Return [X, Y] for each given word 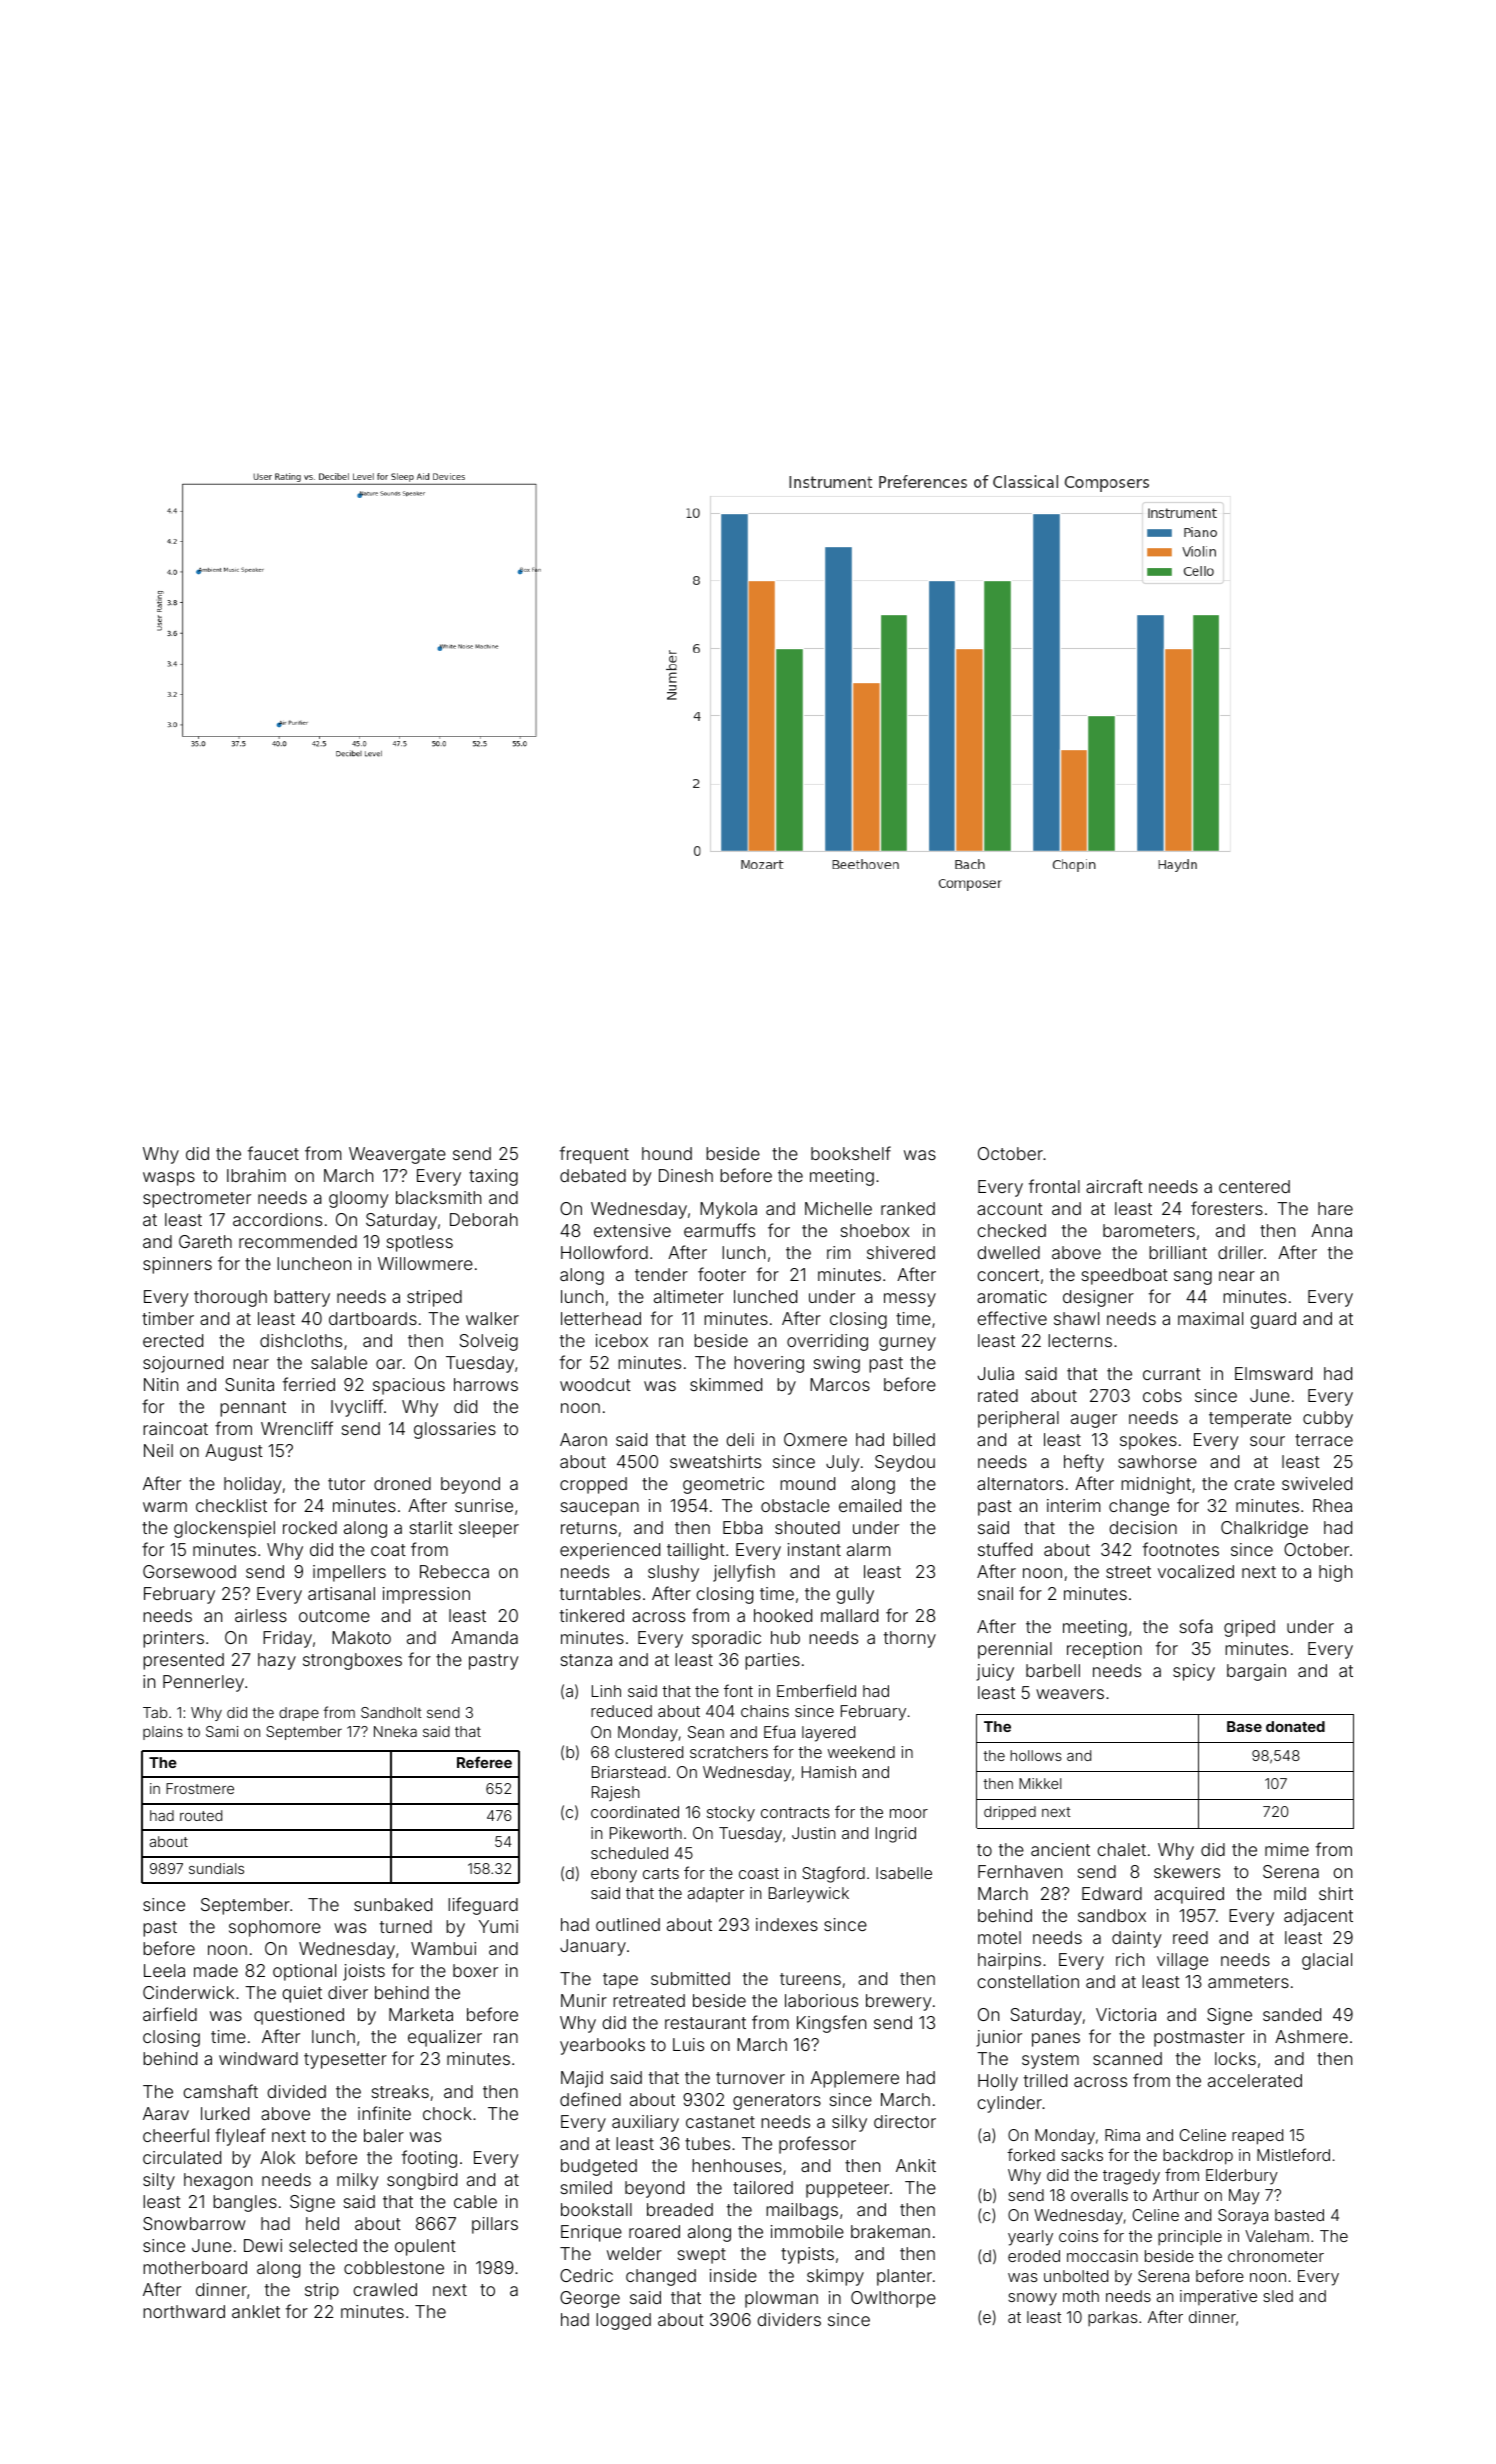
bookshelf [851, 1153]
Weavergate [397, 1155]
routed [201, 1815]
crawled [385, 2289]
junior [999, 2038]
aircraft [1114, 1186]
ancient [1060, 1849]
